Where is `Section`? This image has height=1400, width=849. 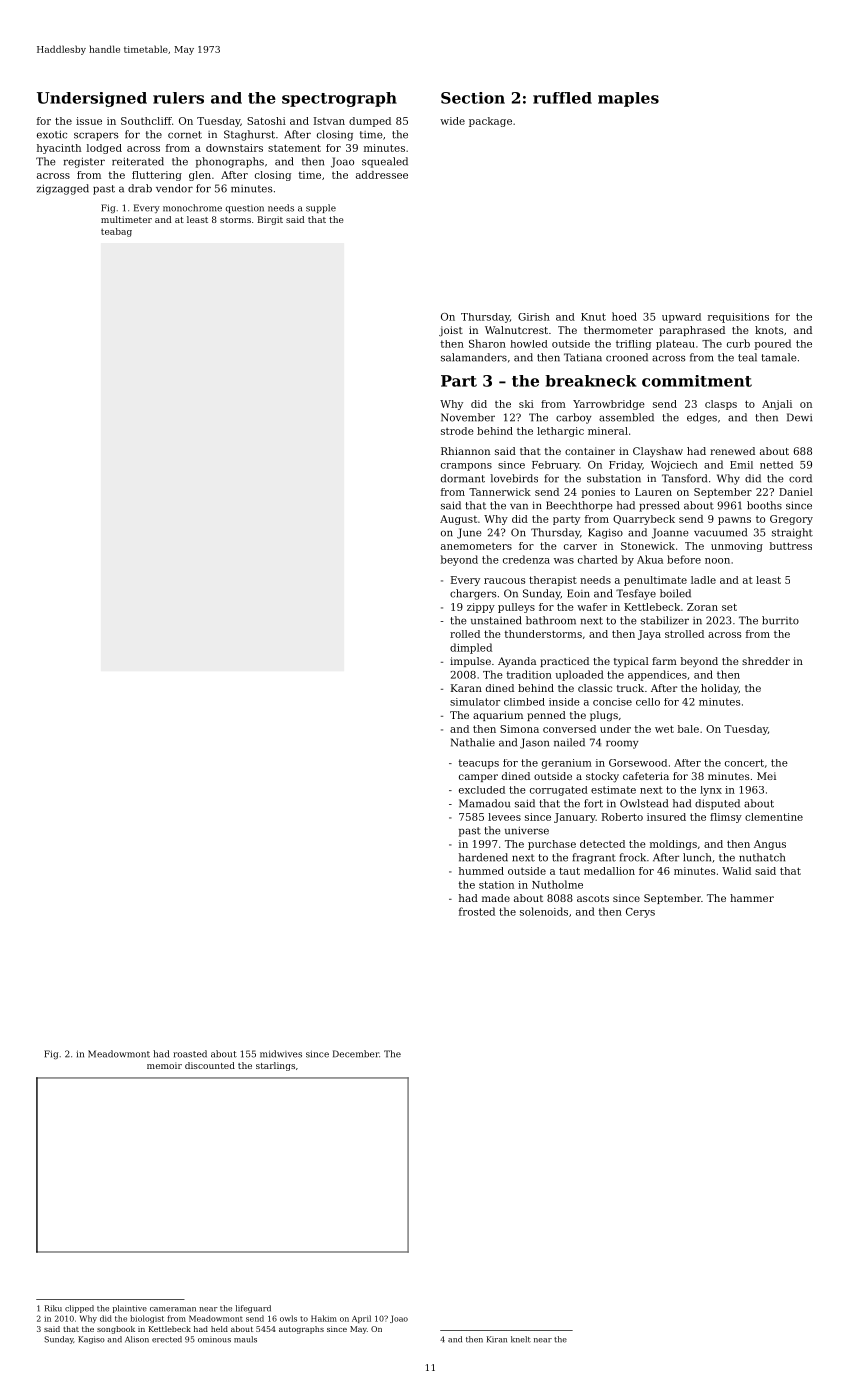 Section is located at coordinates (473, 98).
